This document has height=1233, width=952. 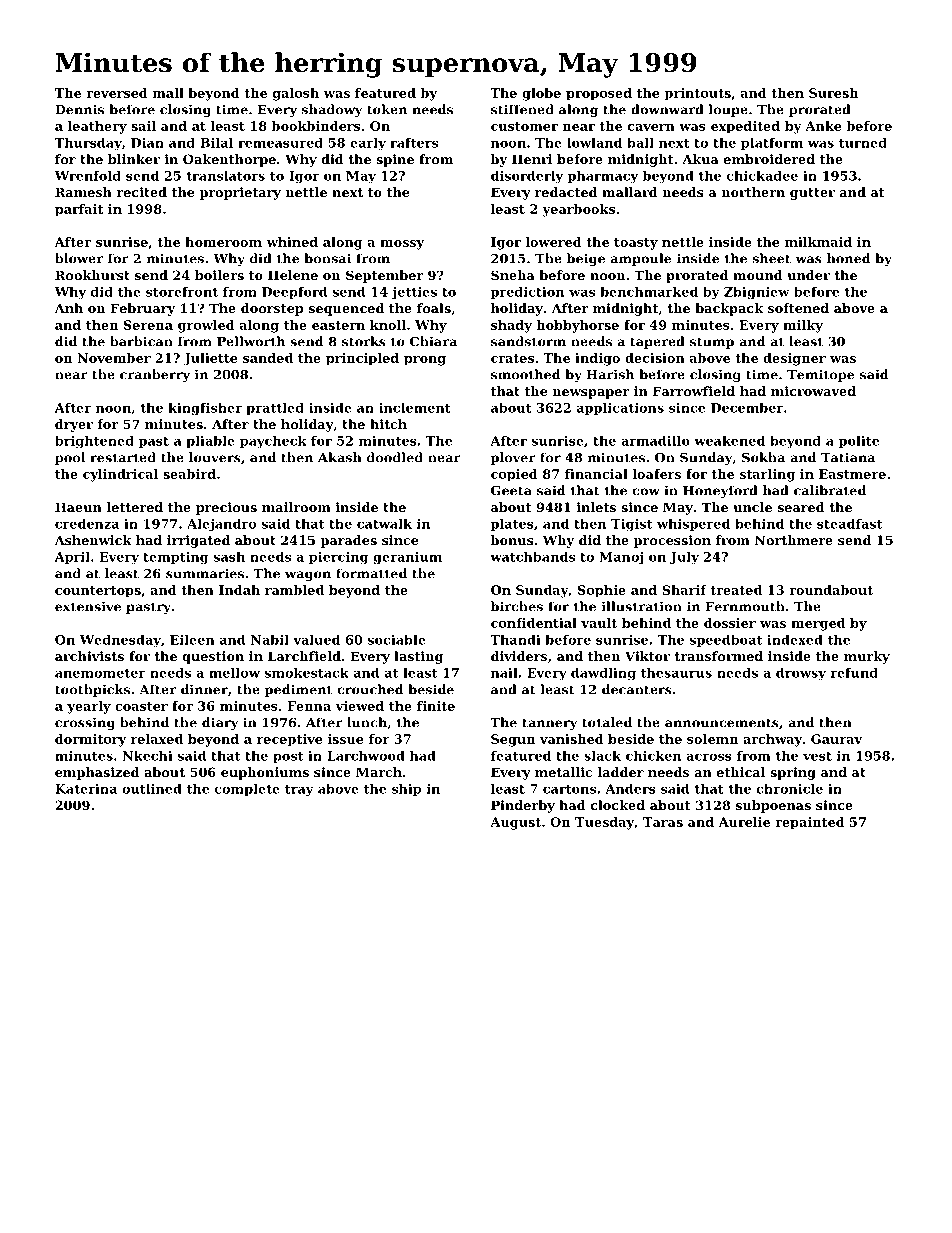 I want to click on milkmaid, so click(x=818, y=242).
